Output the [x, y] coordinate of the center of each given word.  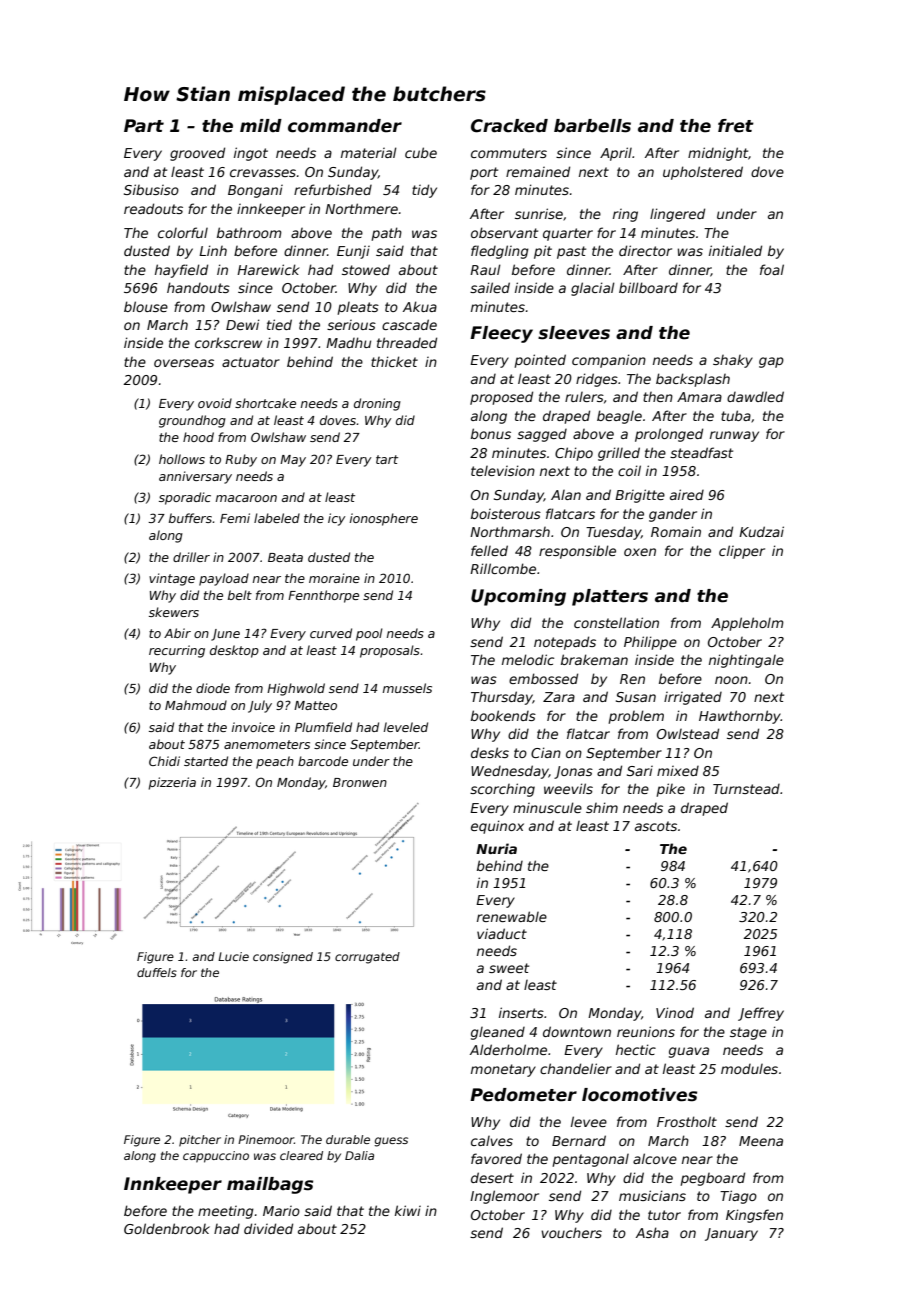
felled [489, 550]
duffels [157, 972]
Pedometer [523, 1095]
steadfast [701, 452]
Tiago [738, 1197]
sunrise [539, 213]
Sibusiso [151, 189]
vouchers [571, 1232]
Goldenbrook [167, 1228]
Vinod [675, 1012]
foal [772, 269]
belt [240, 595]
